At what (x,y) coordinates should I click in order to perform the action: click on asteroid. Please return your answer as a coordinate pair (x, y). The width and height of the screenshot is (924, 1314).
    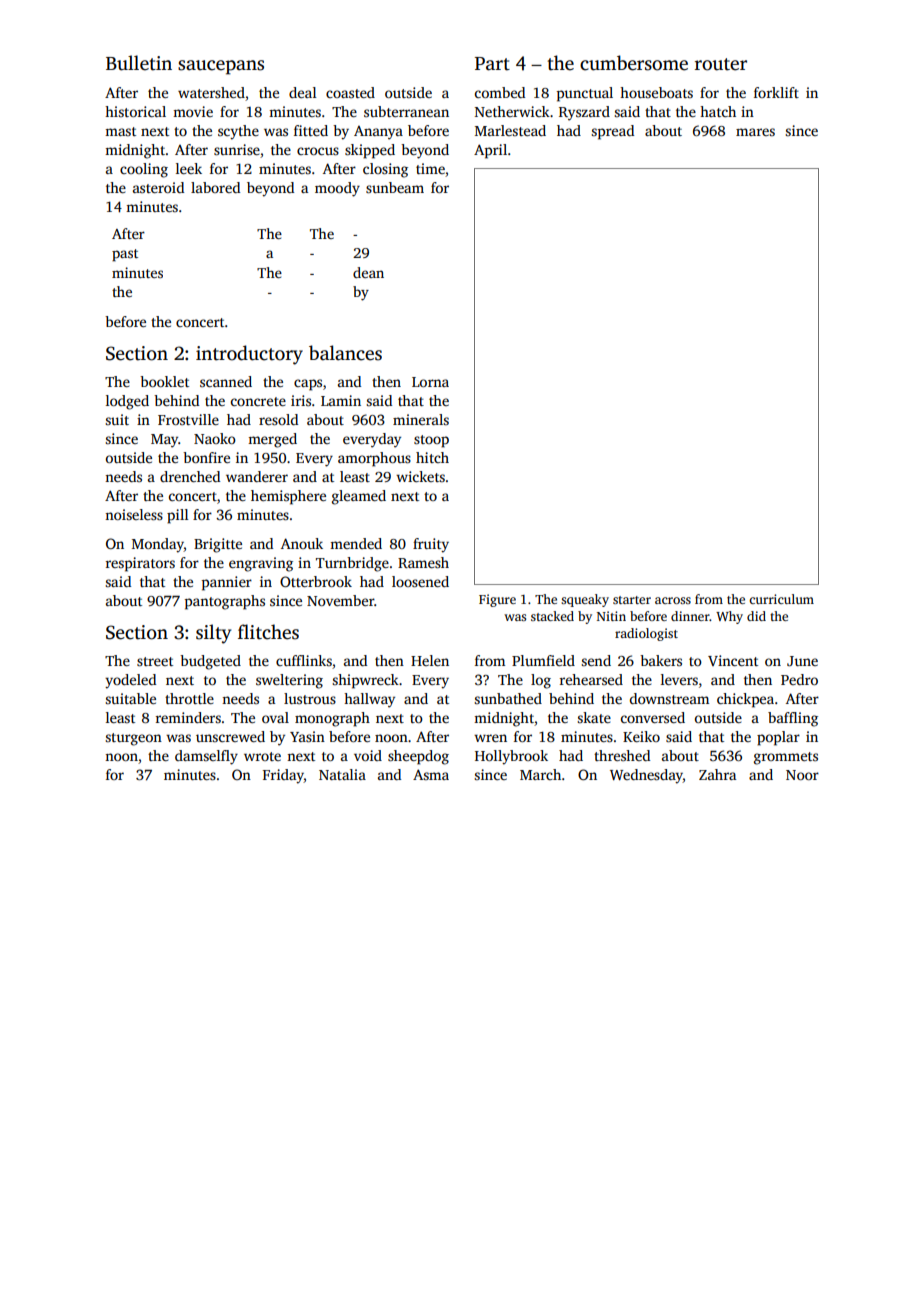
    Looking at the image, I should click on (158, 187).
